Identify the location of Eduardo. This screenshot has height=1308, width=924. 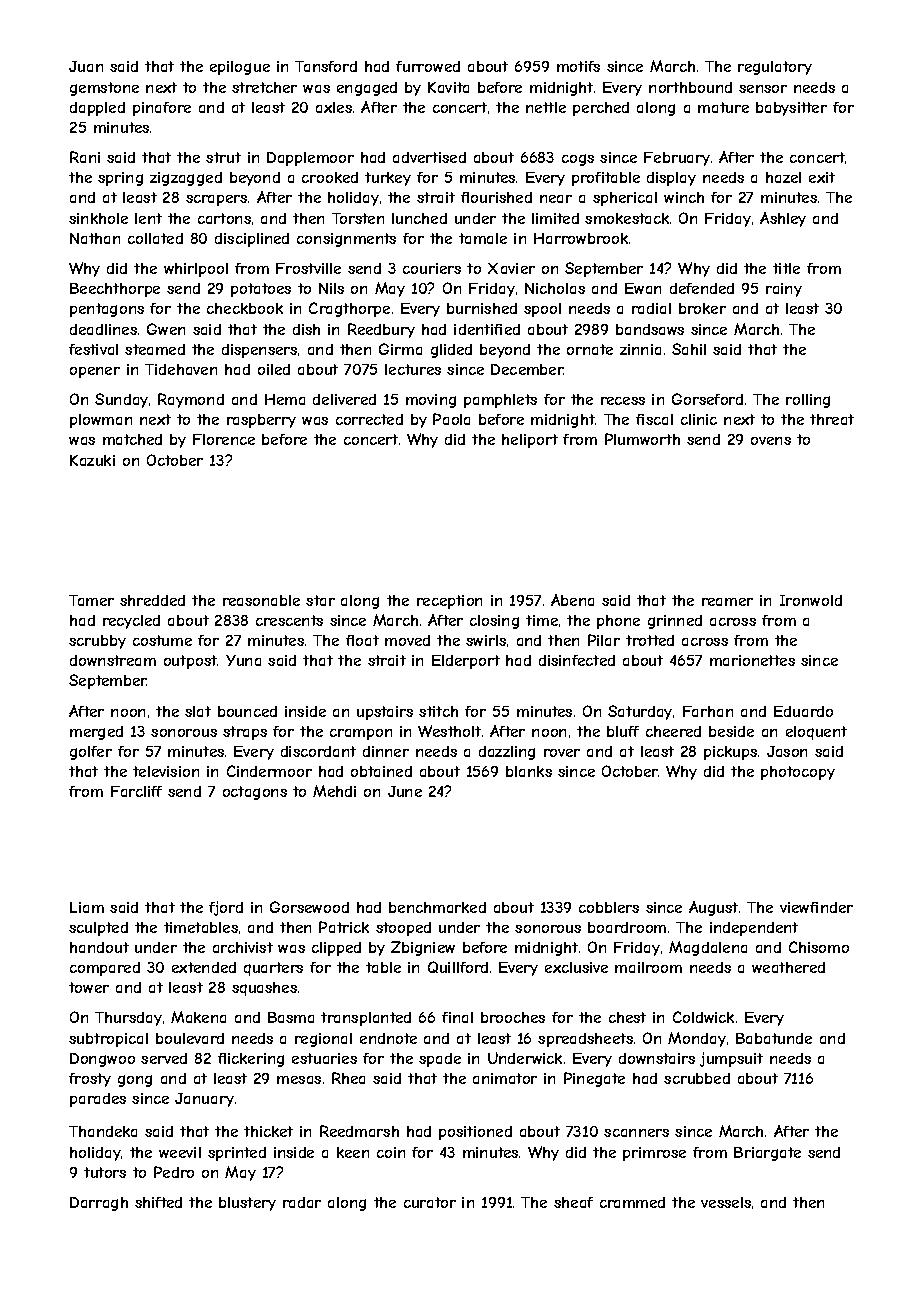
(803, 711).
